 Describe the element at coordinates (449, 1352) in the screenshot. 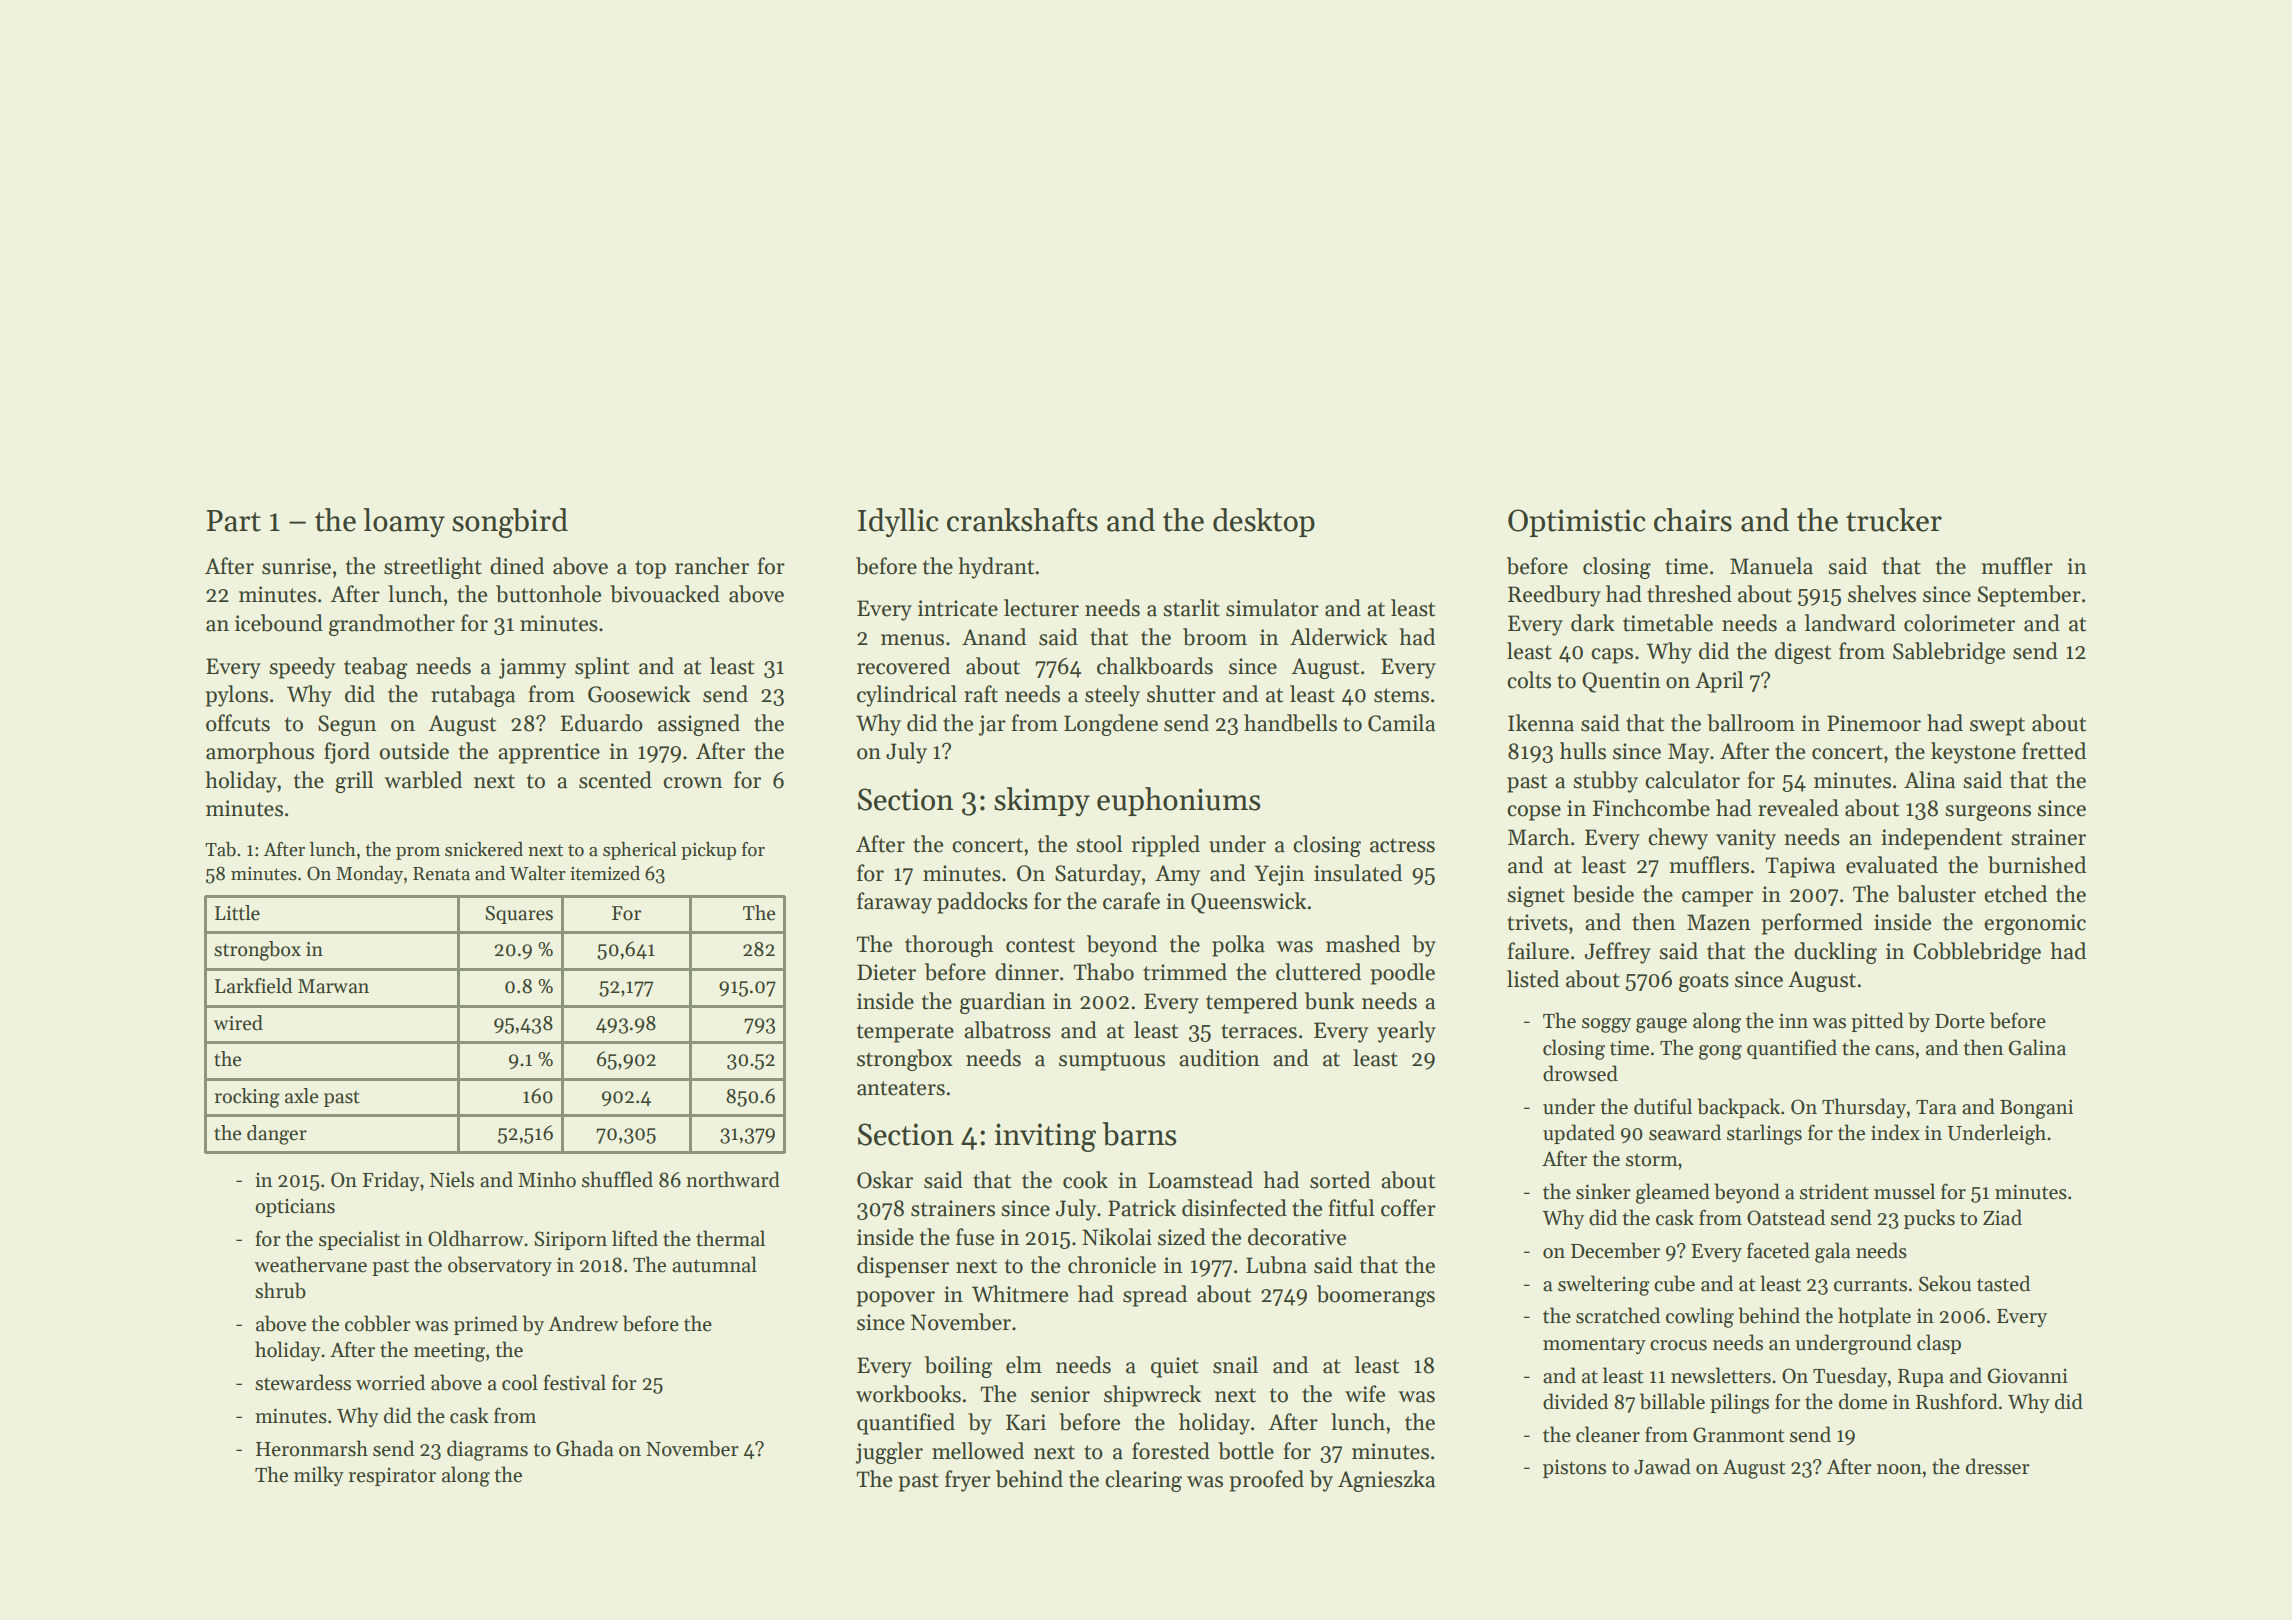

I see `meeting` at that location.
